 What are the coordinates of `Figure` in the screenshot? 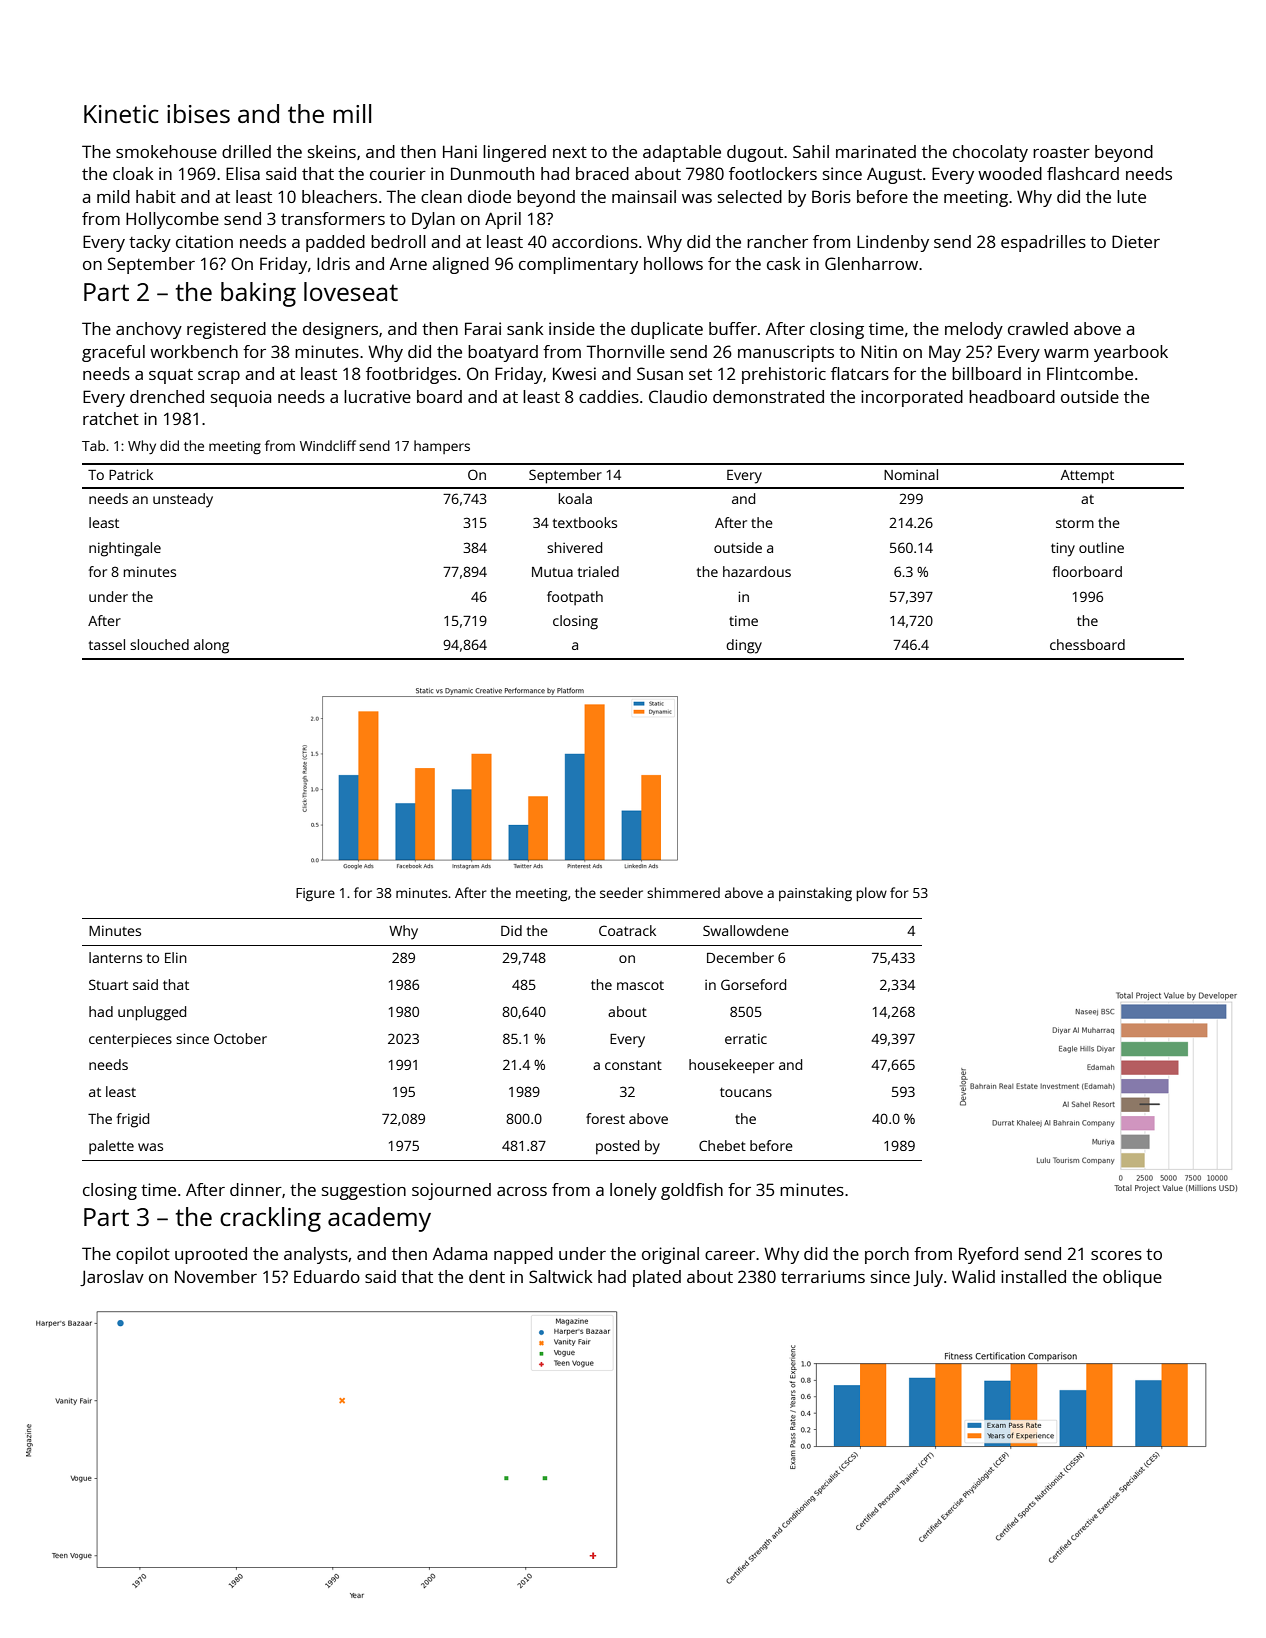 It's located at (315, 894).
